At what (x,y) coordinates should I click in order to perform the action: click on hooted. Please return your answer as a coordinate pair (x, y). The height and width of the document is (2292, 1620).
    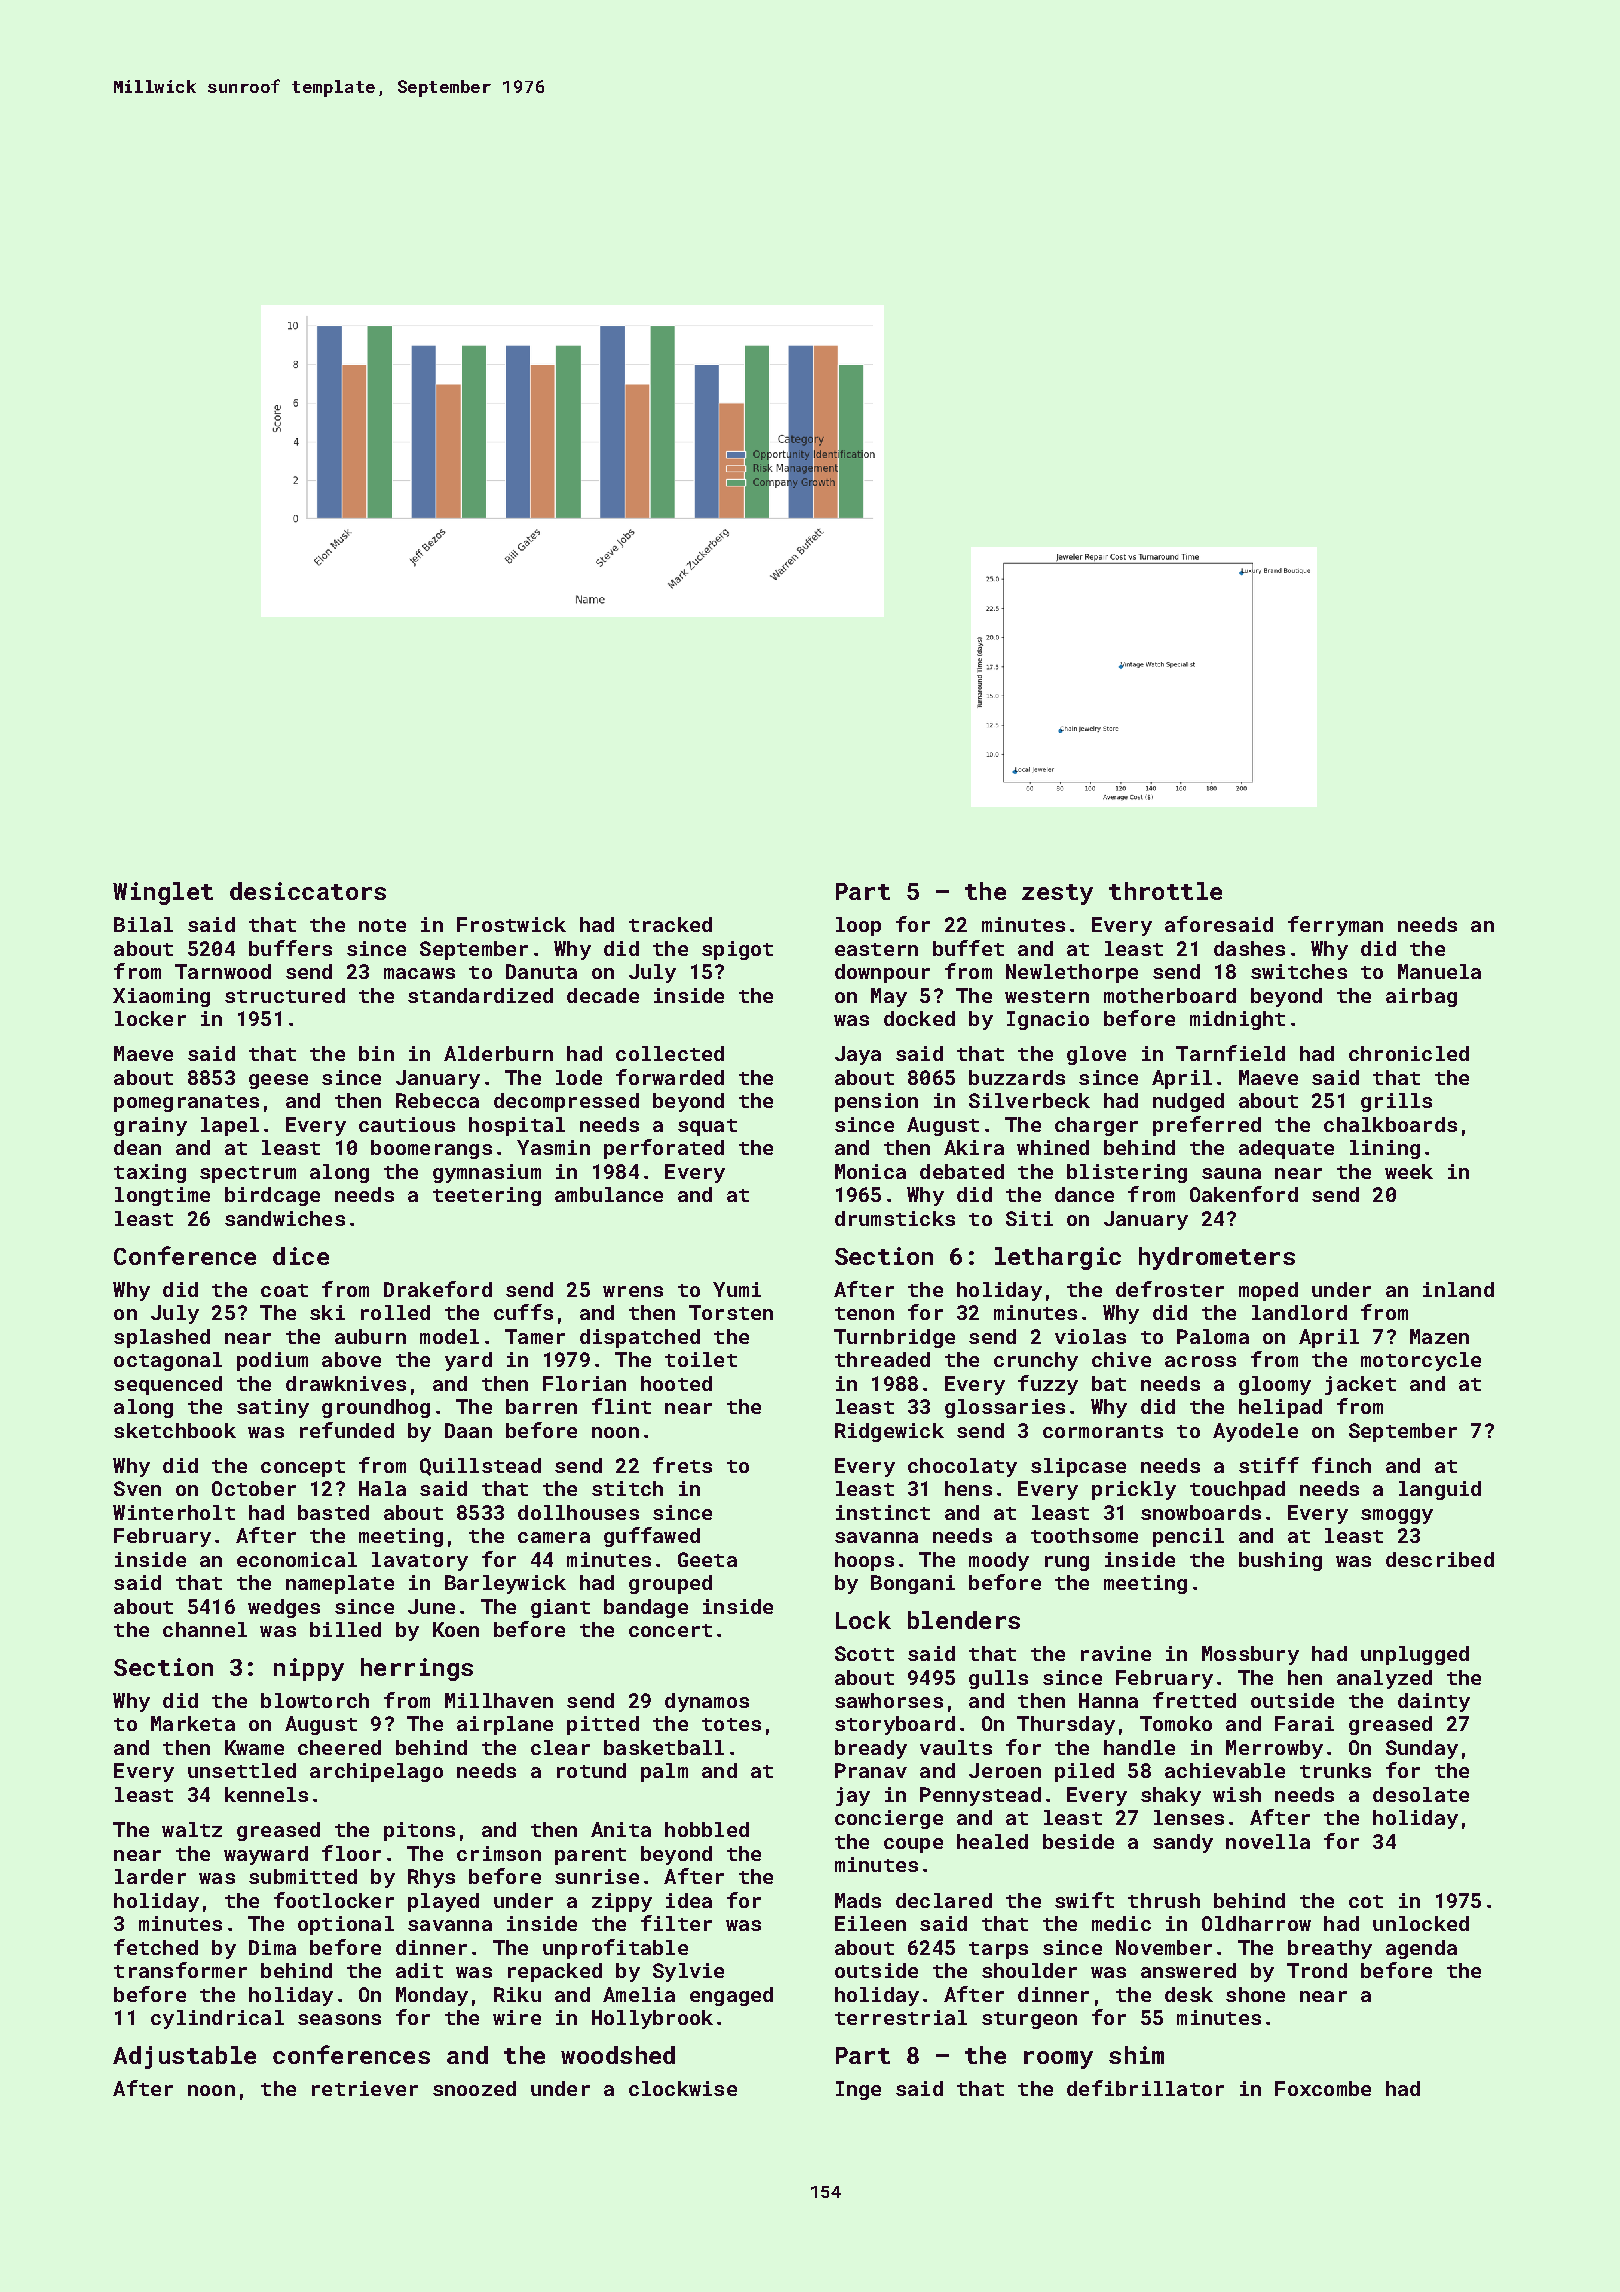
    Looking at the image, I should click on (676, 1383).
